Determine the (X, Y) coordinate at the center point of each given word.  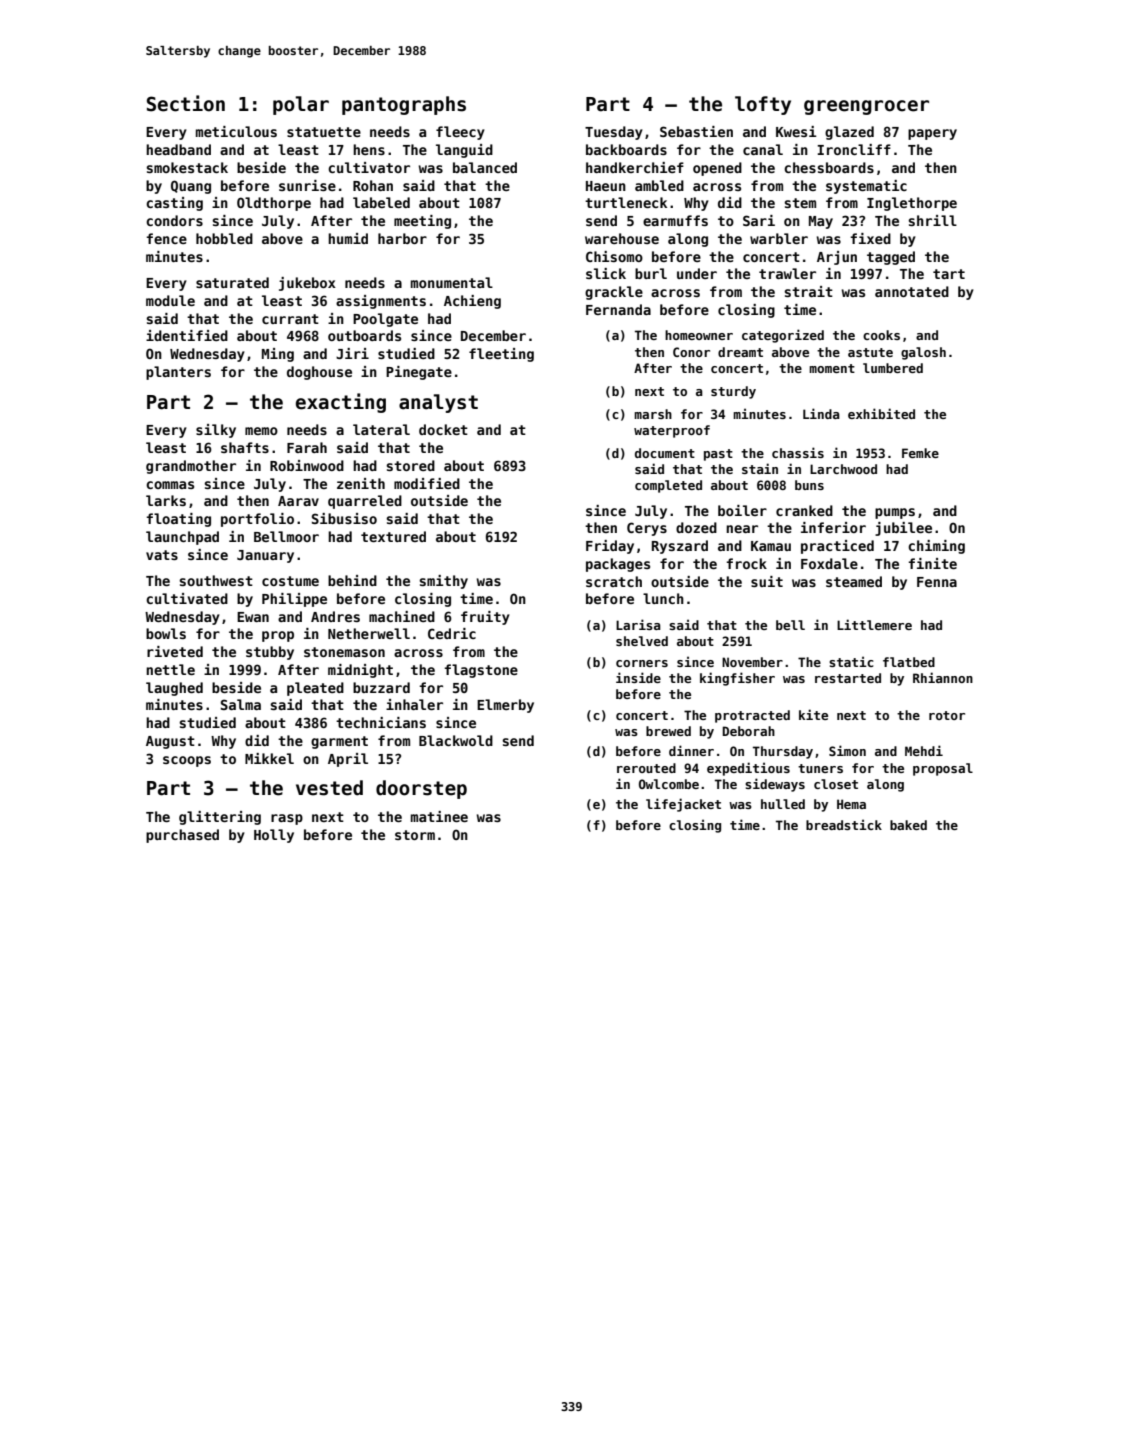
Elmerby (505, 706)
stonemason (344, 652)
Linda (821, 413)
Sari (759, 220)
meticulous (236, 131)
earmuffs (675, 220)
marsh (653, 414)
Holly (274, 836)
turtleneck (626, 202)
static (851, 661)
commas (170, 485)
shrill (932, 220)
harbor (402, 238)
